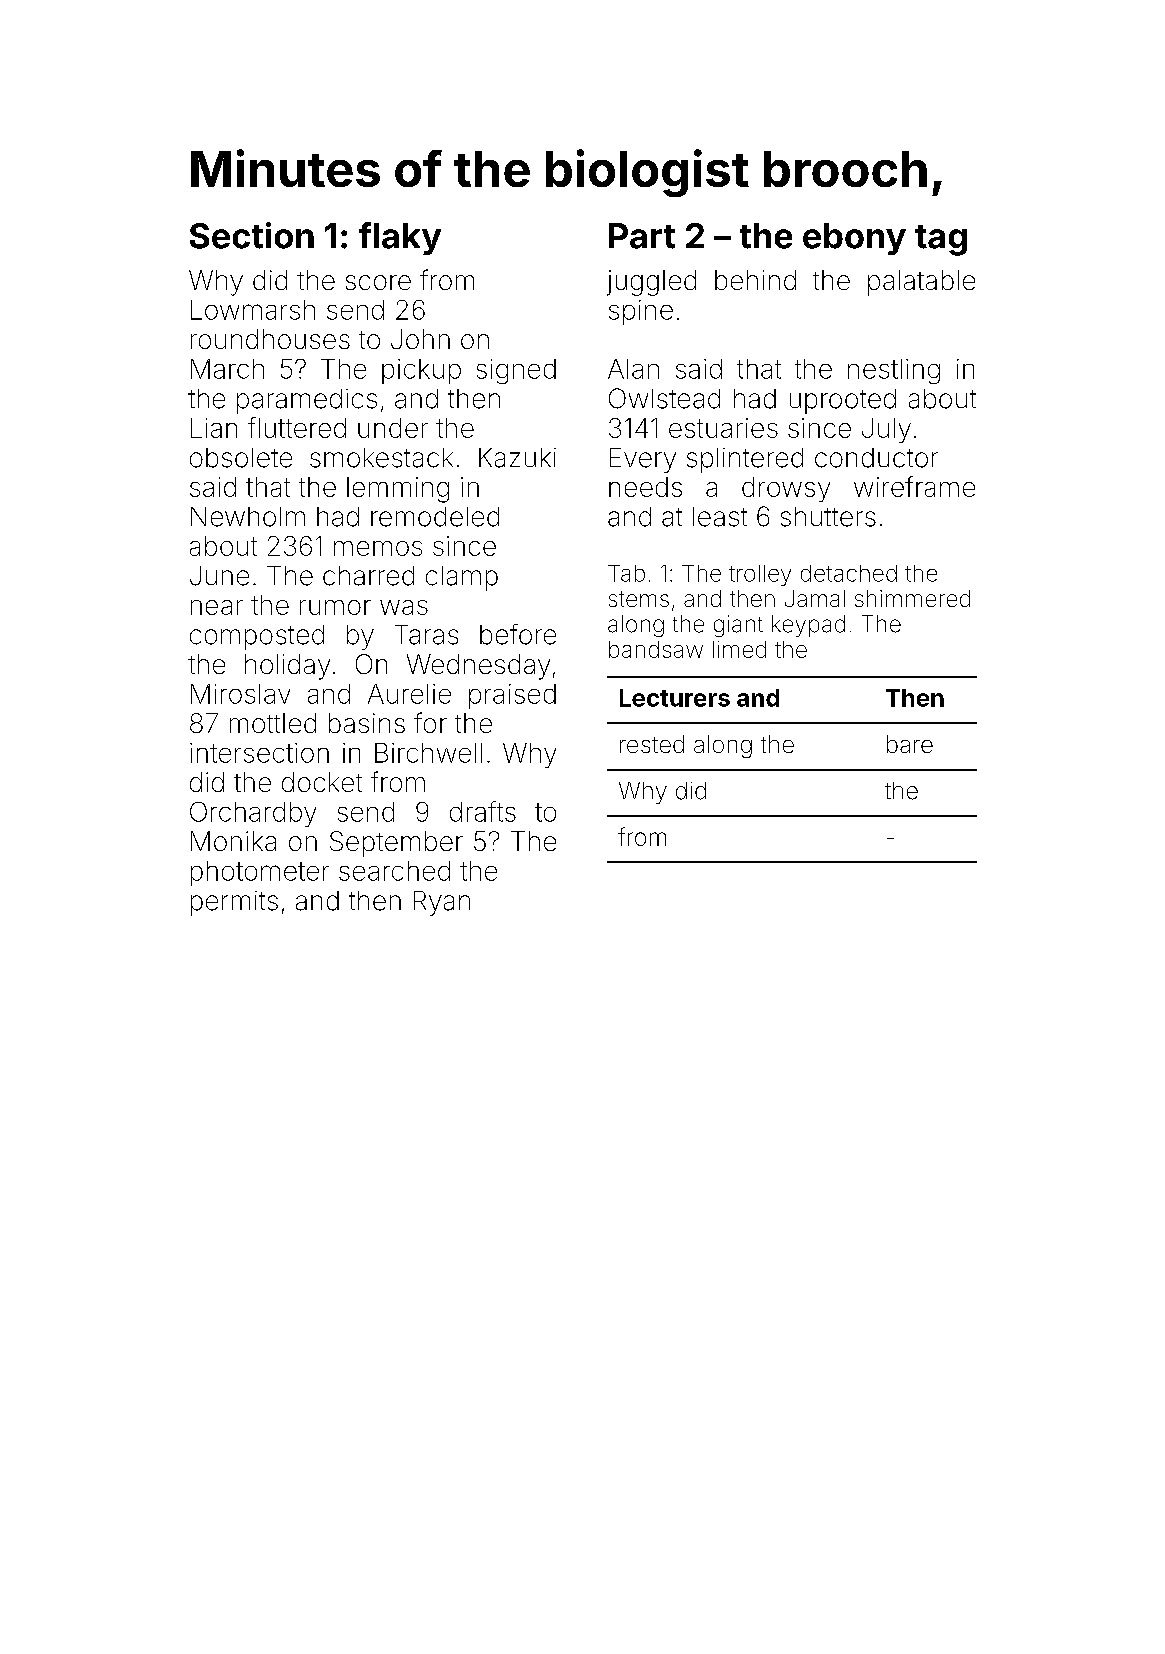 Image resolution: width=1165 pixels, height=1654 pixels. Describe the element at coordinates (253, 310) in the page. I see `Lowmarsh` at that location.
